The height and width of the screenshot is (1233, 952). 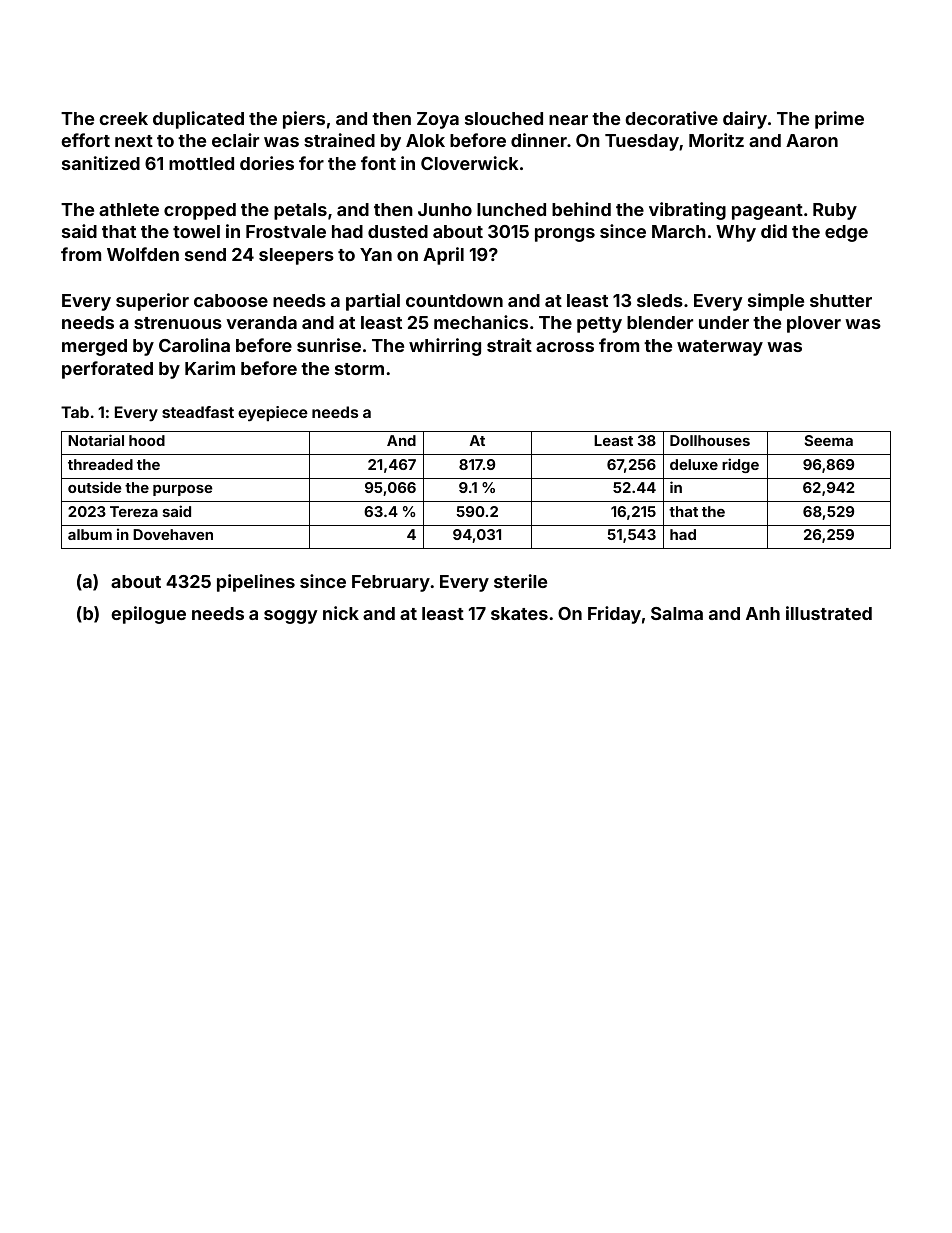 What do you see at coordinates (671, 118) in the screenshot?
I see `decorative` at bounding box center [671, 118].
